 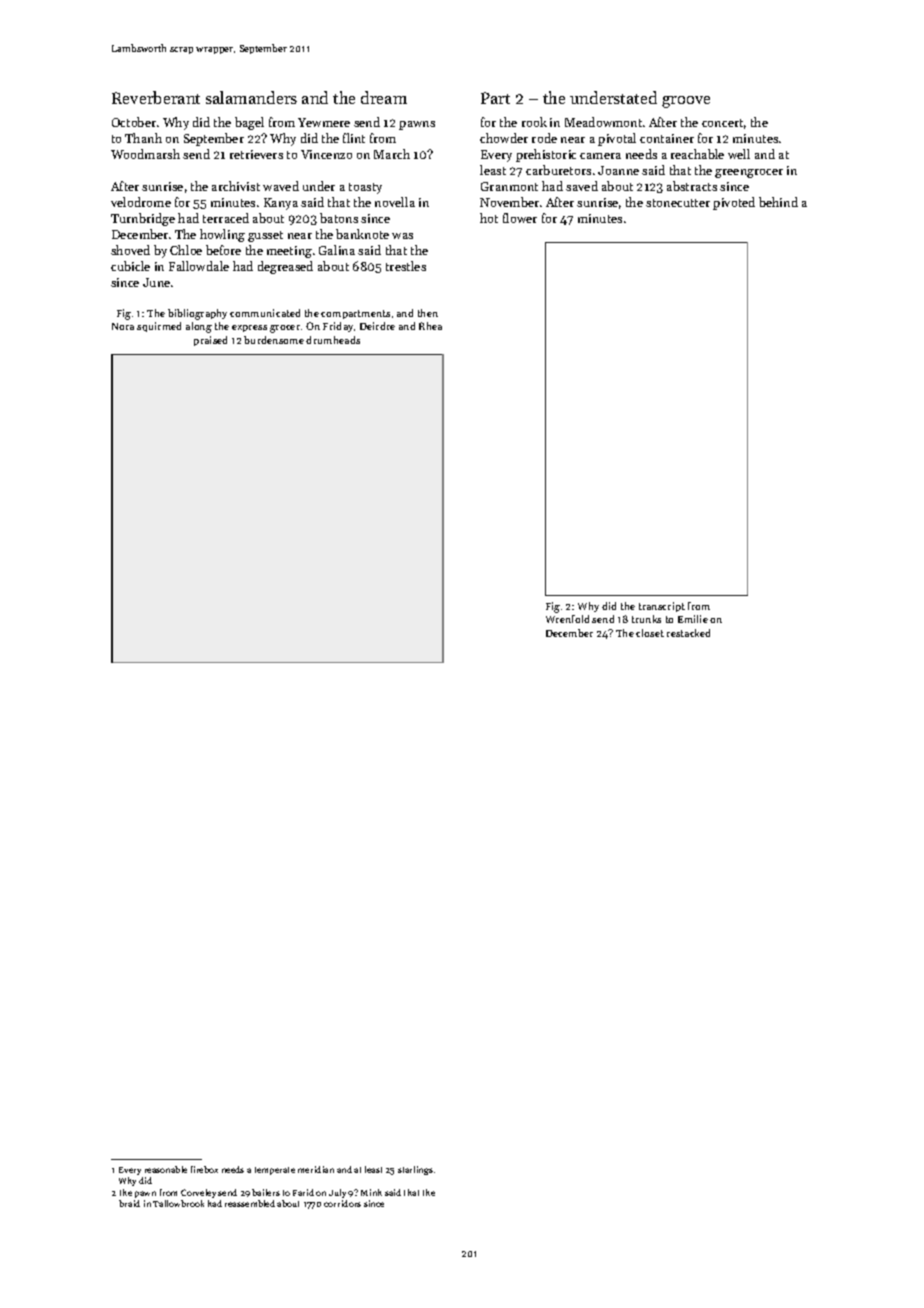 I want to click on corridors, so click(x=342, y=1203).
